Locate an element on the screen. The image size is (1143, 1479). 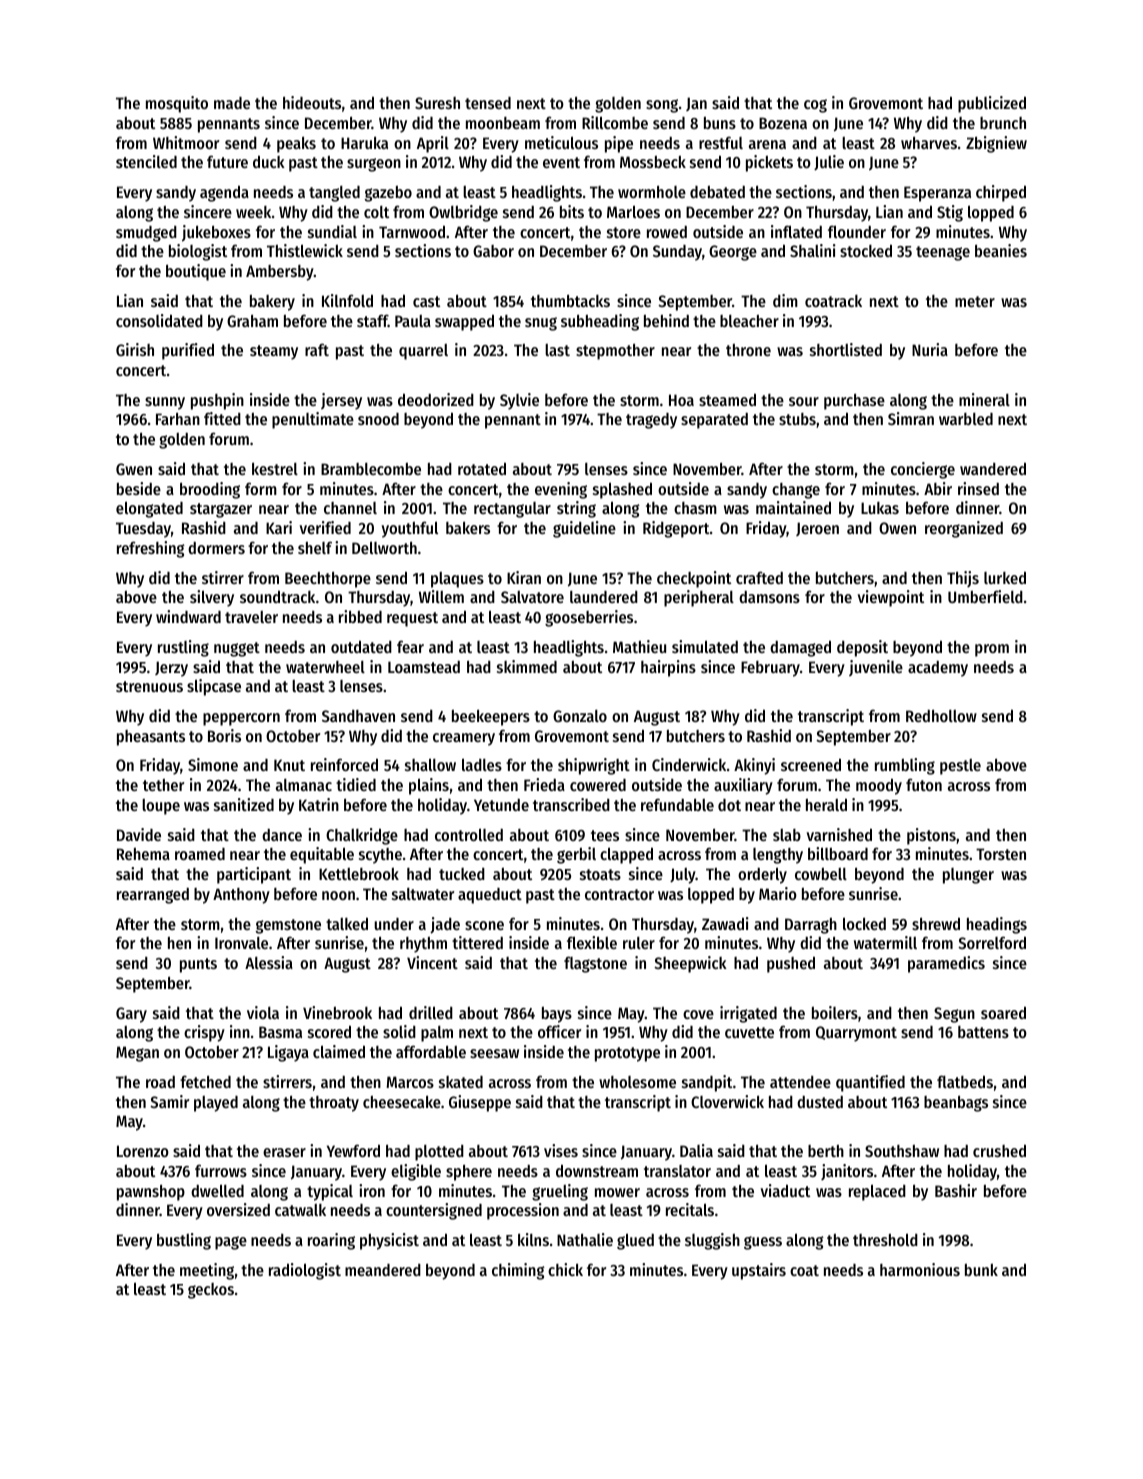
skimmed is located at coordinates (527, 666).
